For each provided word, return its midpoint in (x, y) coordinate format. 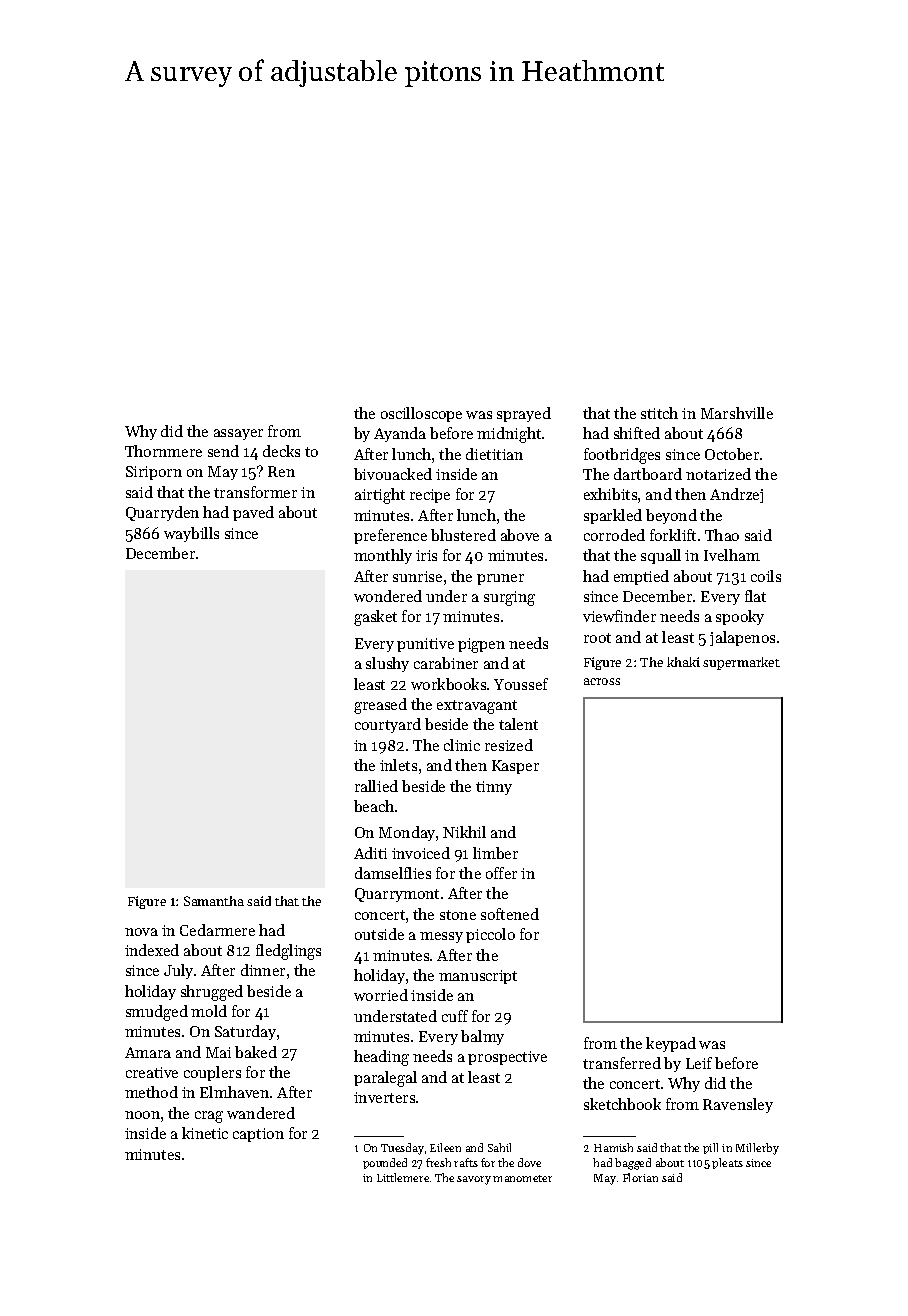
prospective (507, 1058)
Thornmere (163, 451)
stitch (659, 413)
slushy (387, 664)
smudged (157, 1013)
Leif (699, 1063)
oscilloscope (421, 414)
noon (142, 1115)
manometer (522, 1178)
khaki (683, 662)
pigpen (481, 645)
